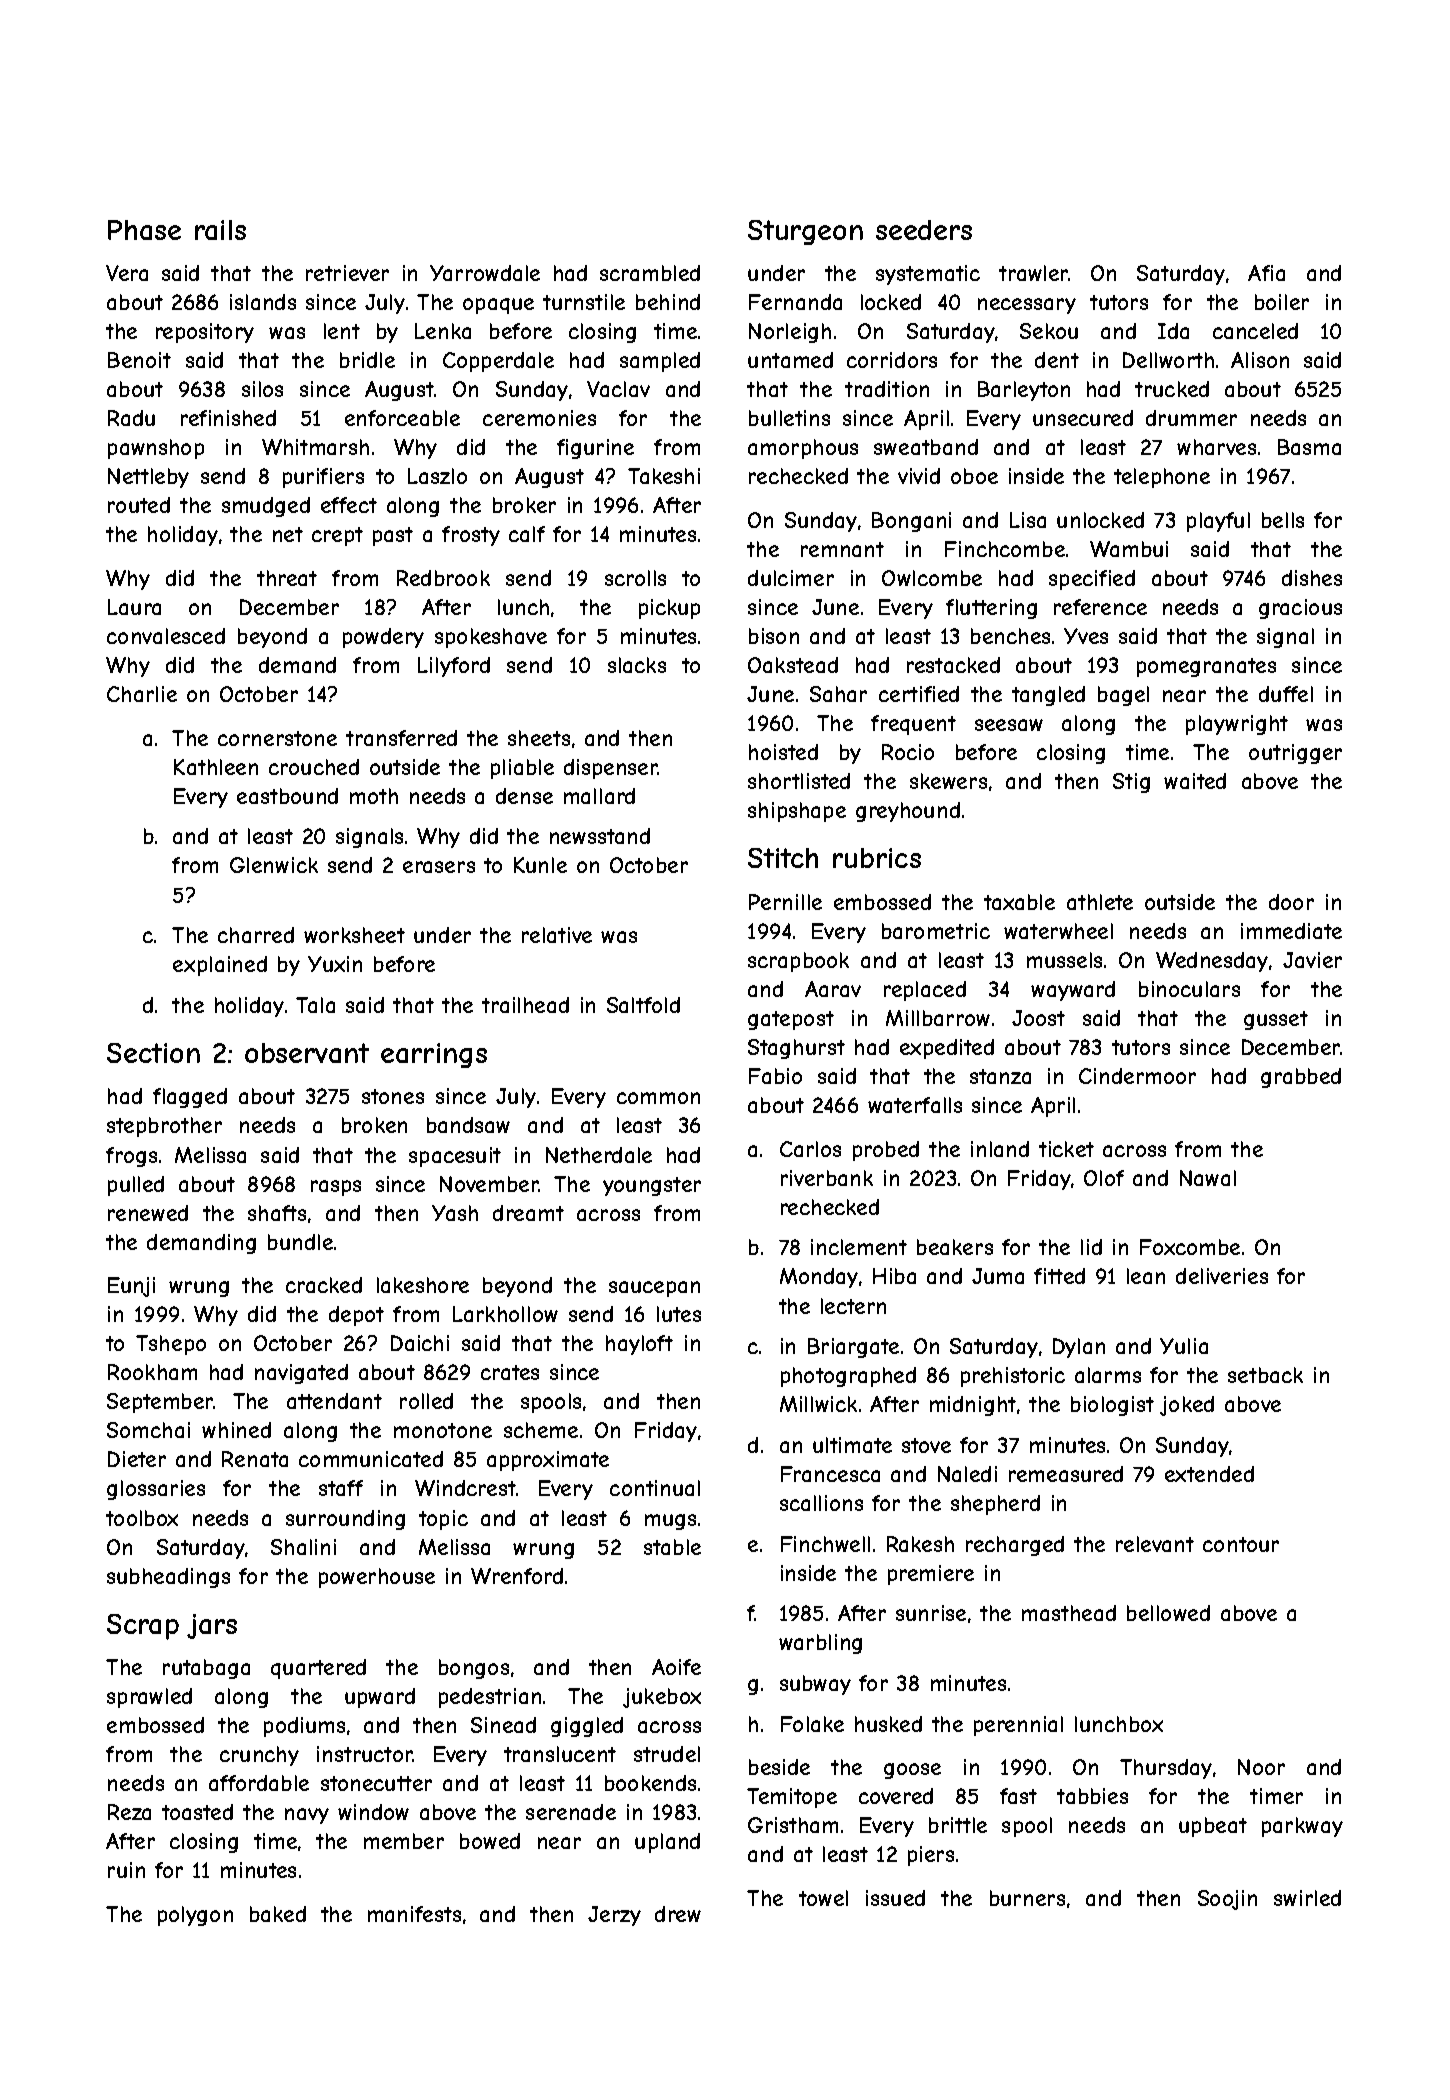  I want to click on polygon, so click(195, 1916).
